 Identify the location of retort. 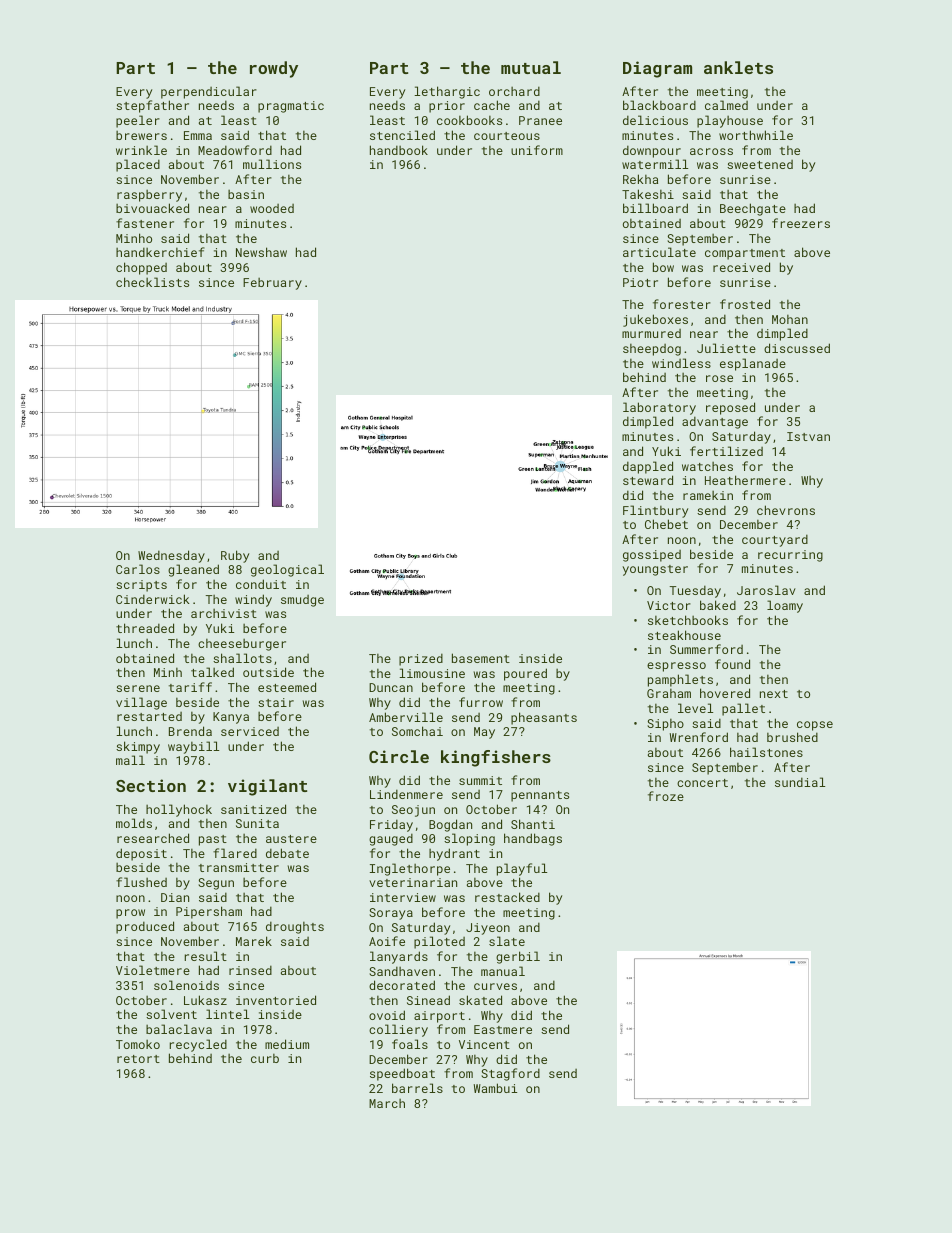
(138, 1059).
